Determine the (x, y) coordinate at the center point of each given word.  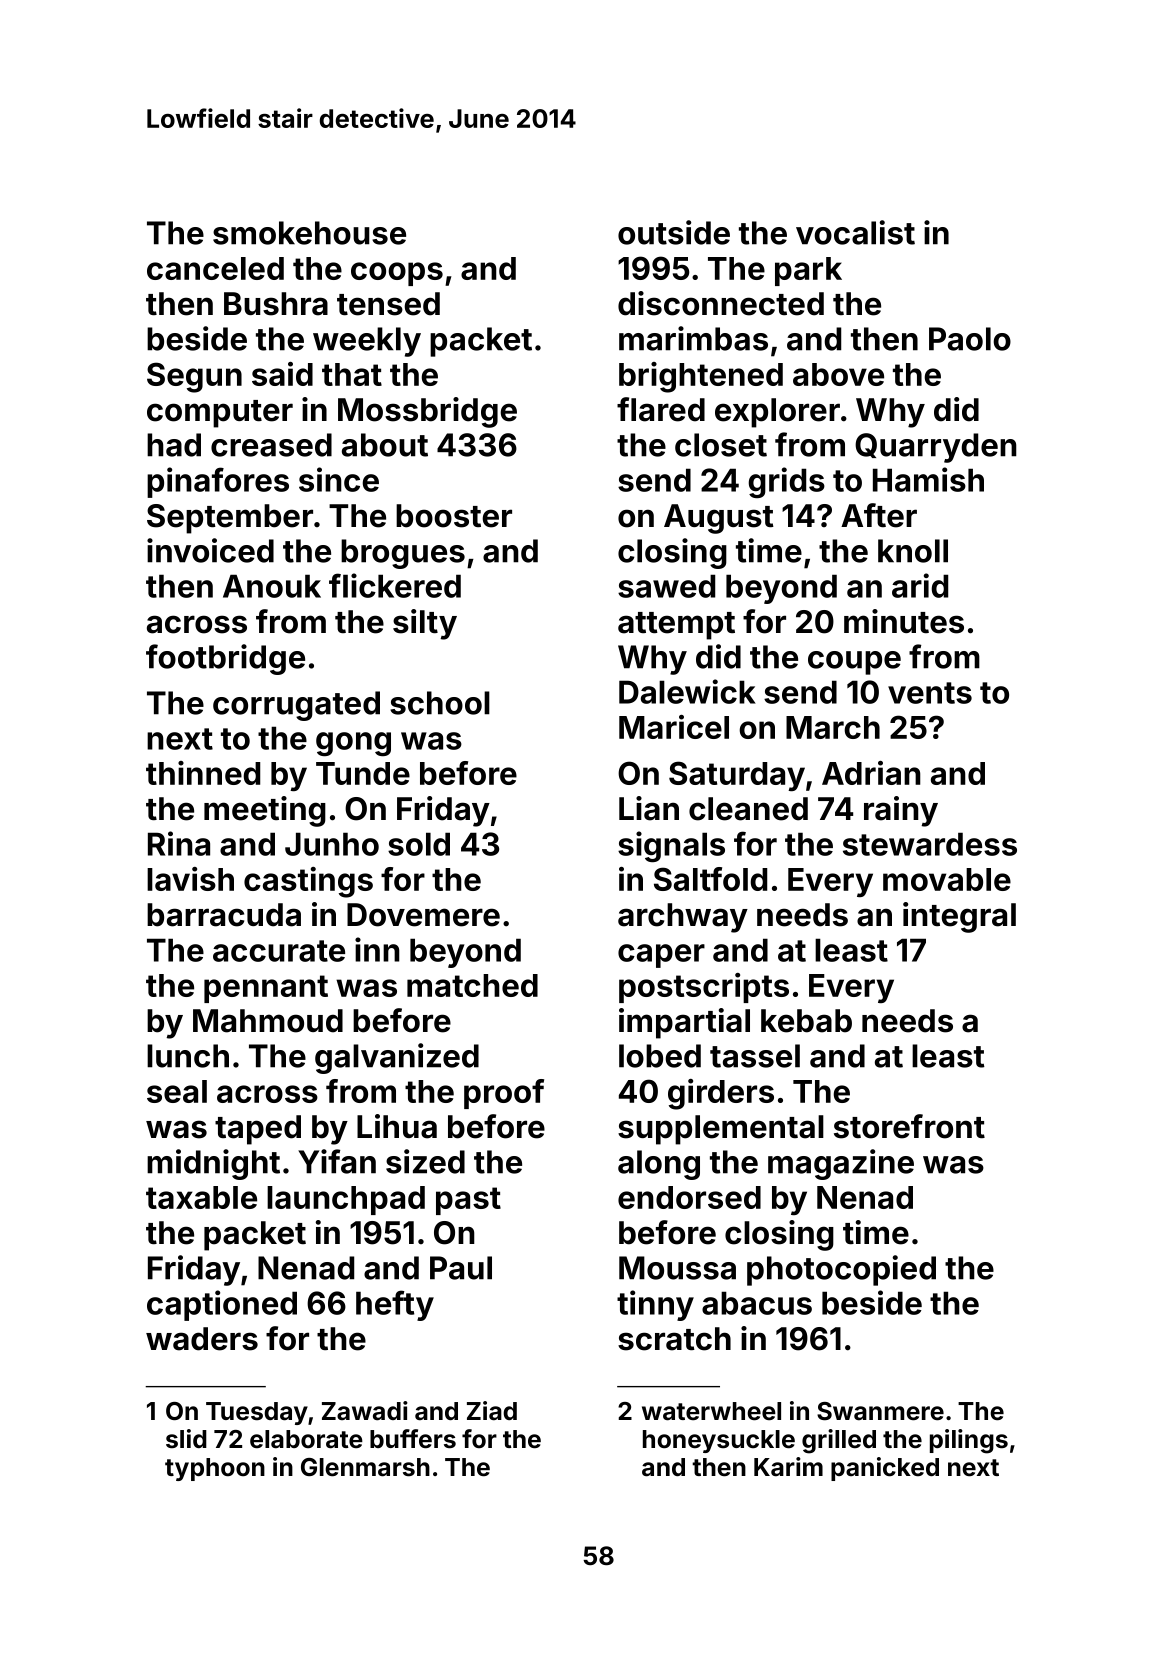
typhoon (215, 1469)
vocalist (855, 232)
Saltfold (710, 879)
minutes (904, 621)
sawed (666, 586)
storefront (909, 1126)
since (339, 479)
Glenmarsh (365, 1467)
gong (353, 744)
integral (959, 917)
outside (674, 232)
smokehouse (309, 233)
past (468, 1201)
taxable (201, 1197)
